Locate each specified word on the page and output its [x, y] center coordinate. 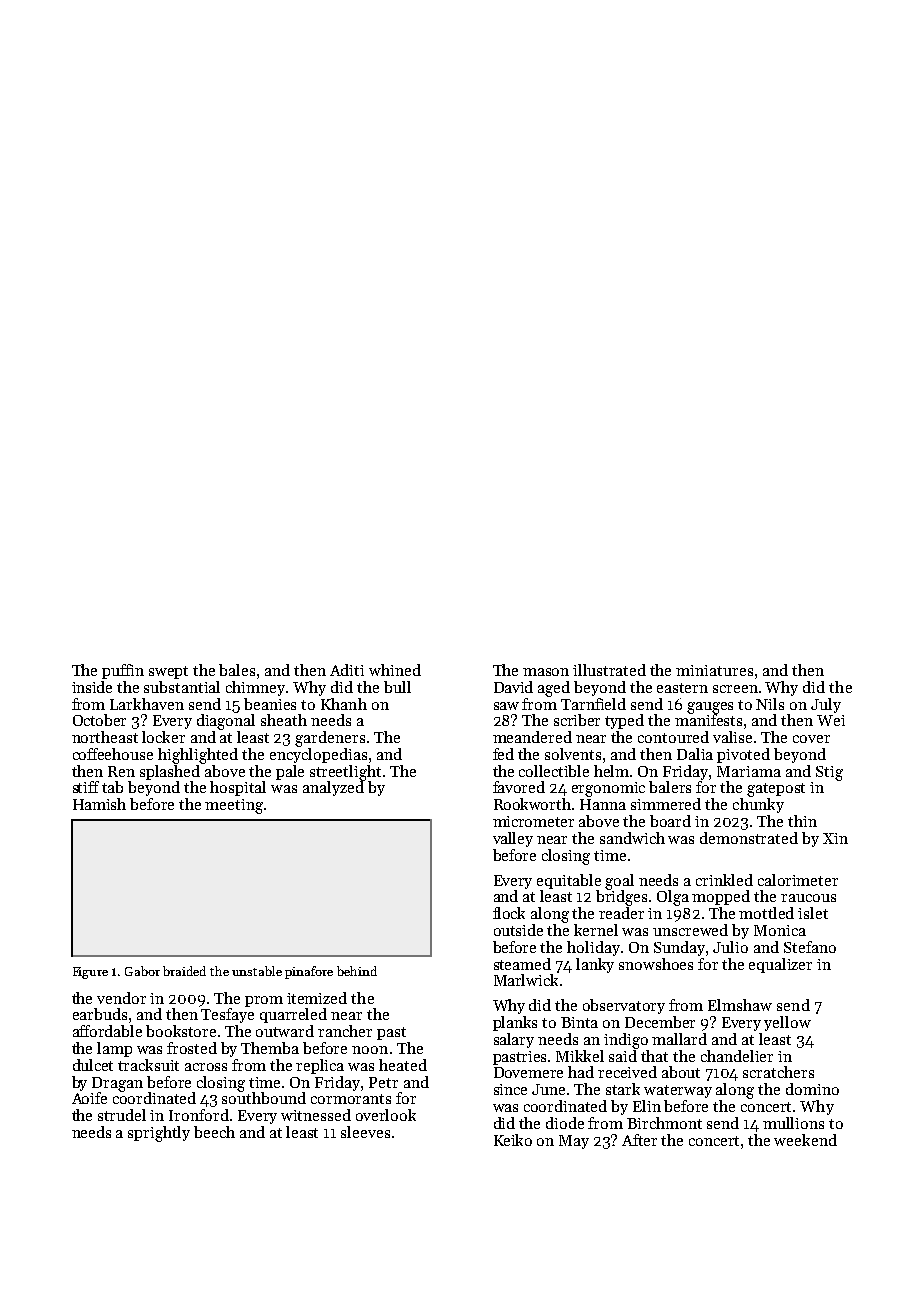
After [639, 1140]
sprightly [159, 1134]
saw [506, 706]
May [574, 1142]
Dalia [695, 754]
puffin [123, 671]
